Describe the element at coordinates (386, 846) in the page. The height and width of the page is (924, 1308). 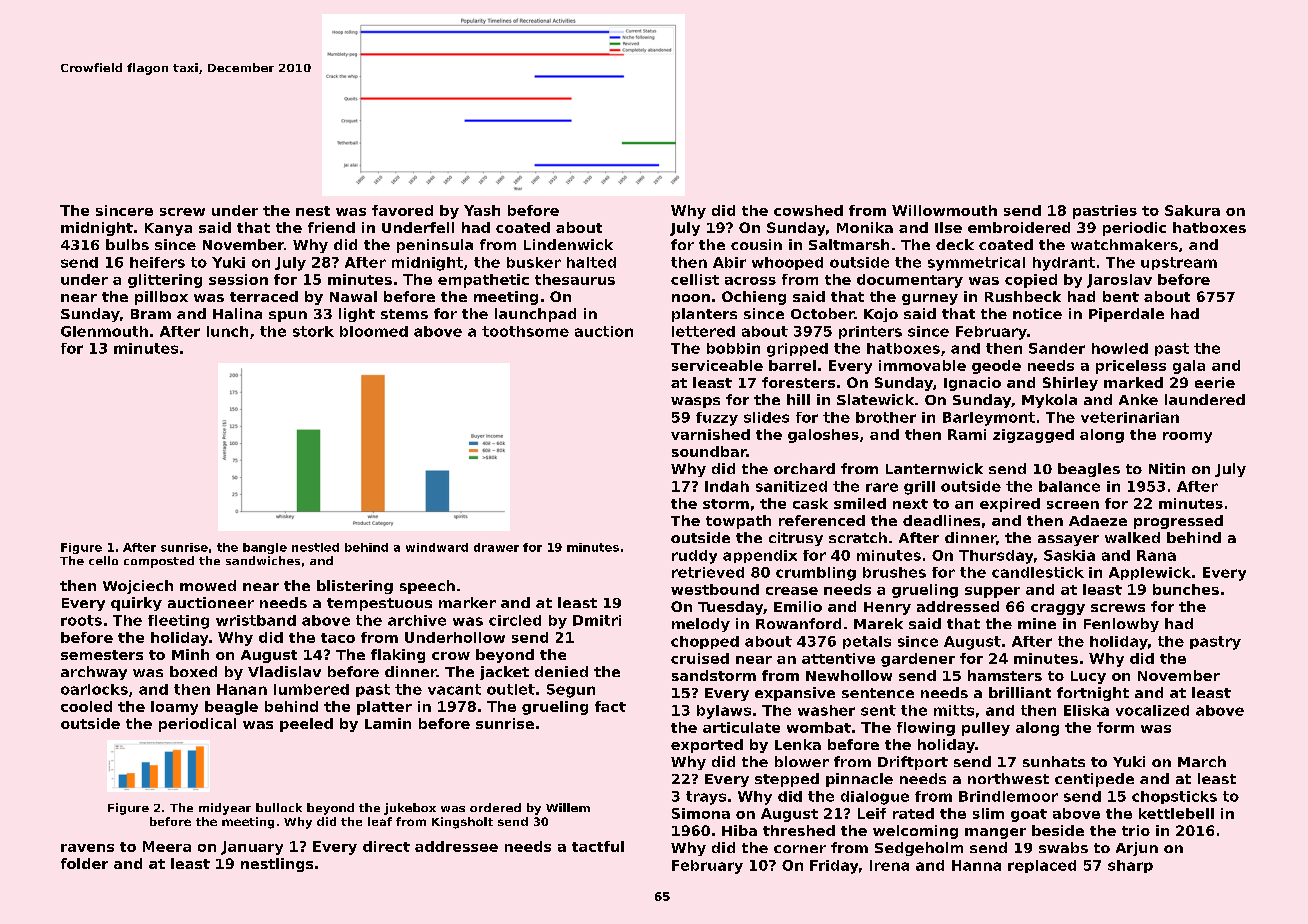
I see `direct` at that location.
